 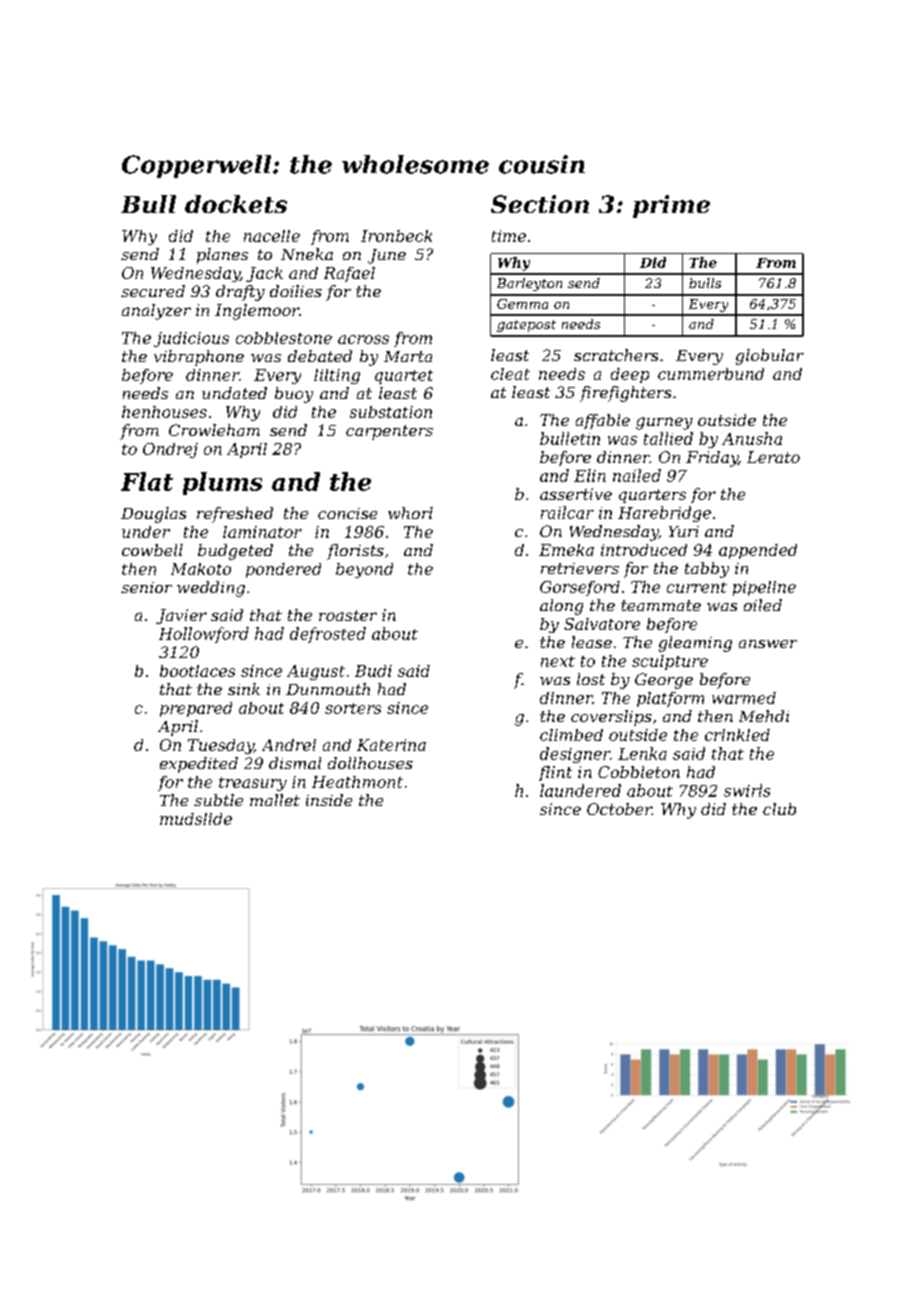 I want to click on warmed, so click(x=744, y=698).
